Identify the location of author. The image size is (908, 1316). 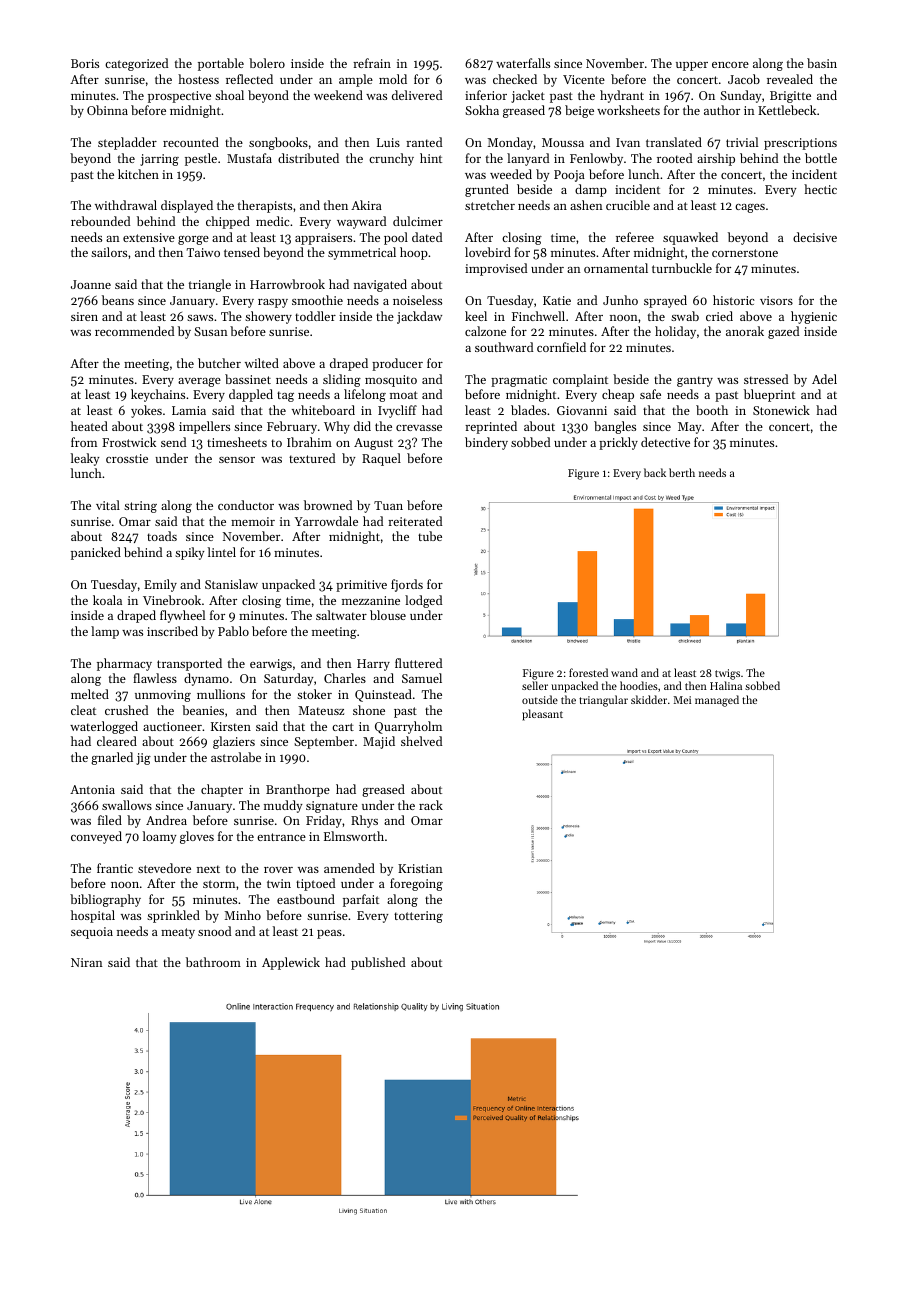
(722, 110).
